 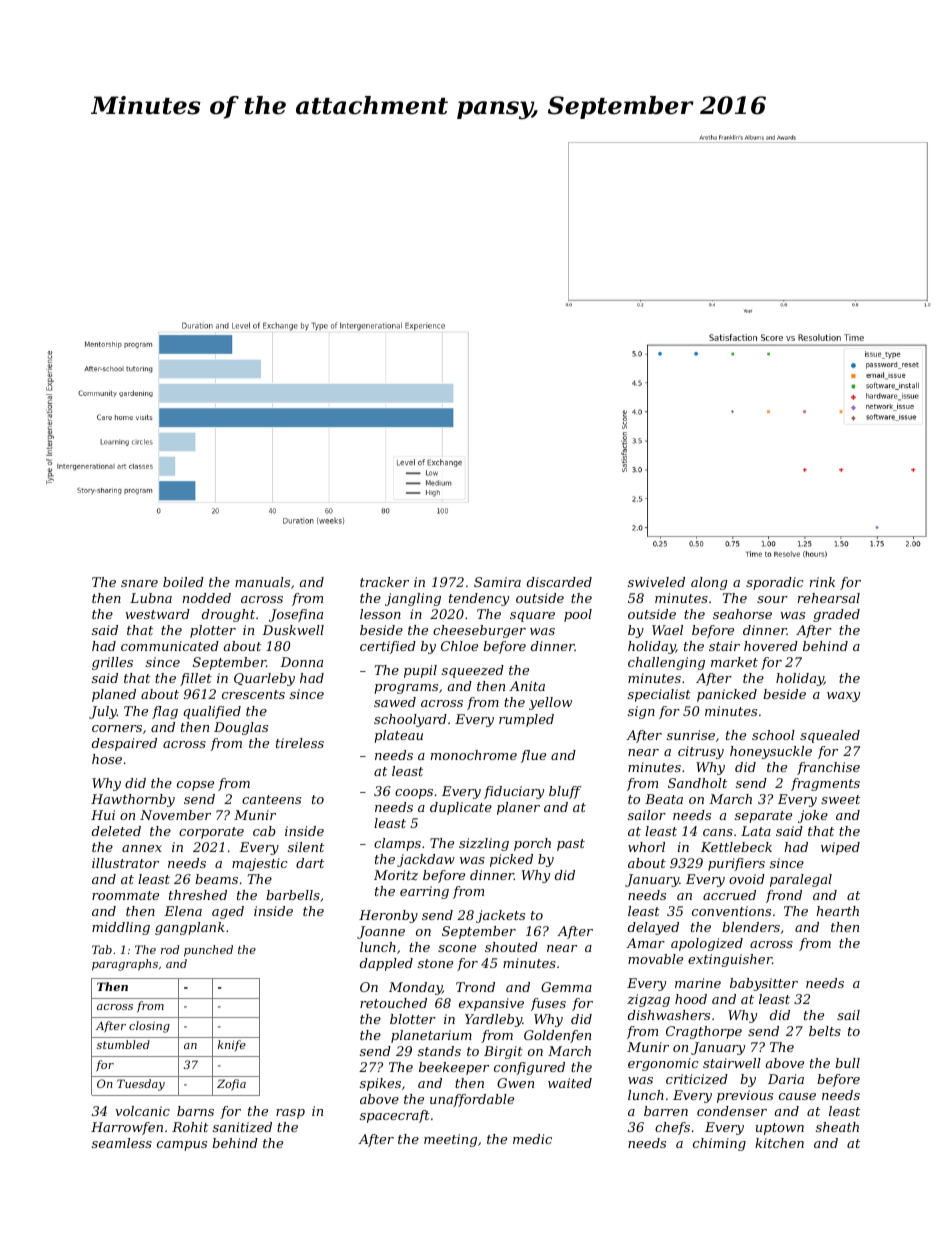 I want to click on sporadic, so click(x=774, y=583).
